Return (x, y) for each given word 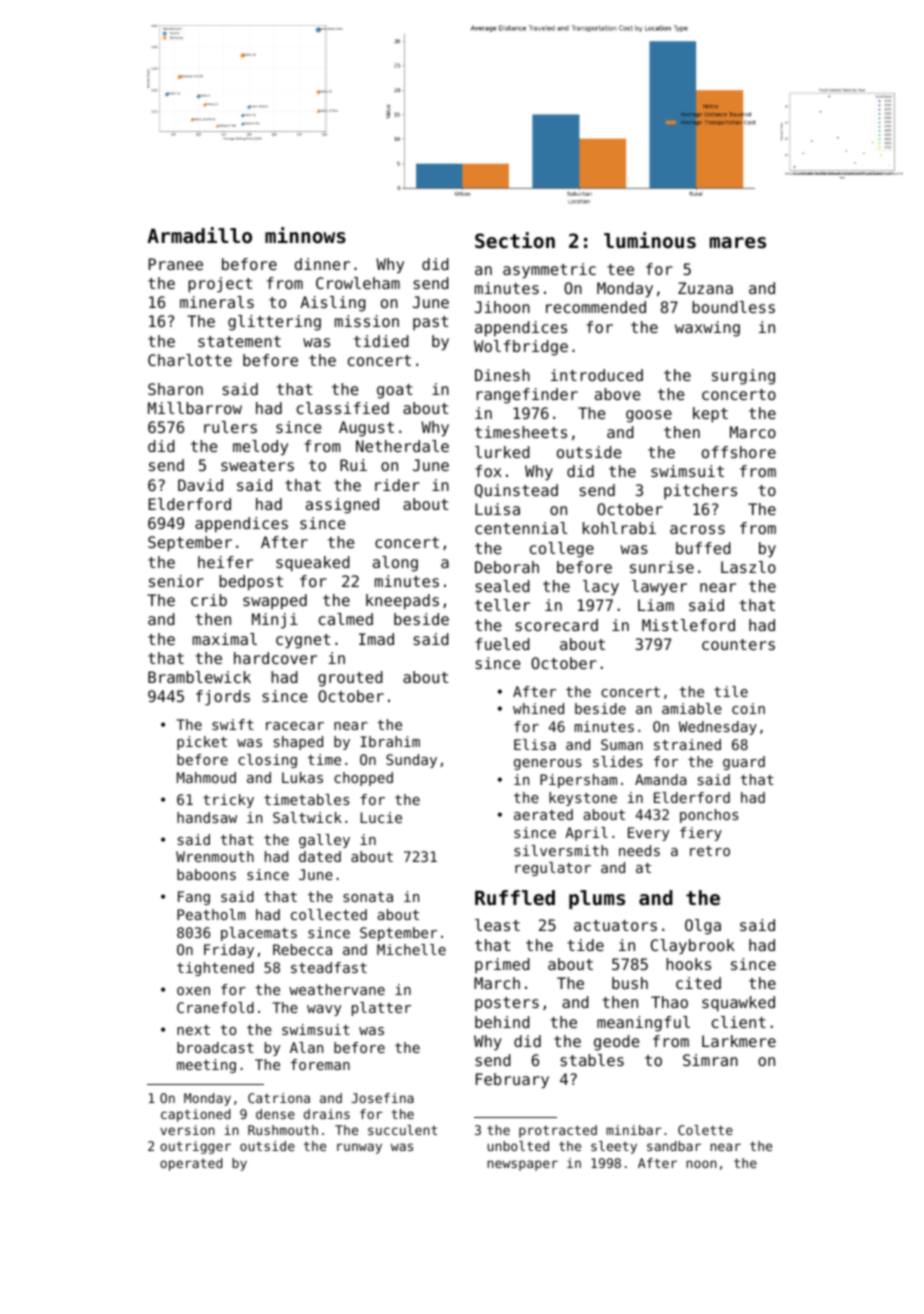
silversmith (561, 850)
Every (648, 834)
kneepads (402, 602)
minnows (305, 235)
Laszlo (748, 567)
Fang (194, 898)
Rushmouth (283, 1130)
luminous (650, 240)
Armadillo (199, 235)
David (200, 485)
